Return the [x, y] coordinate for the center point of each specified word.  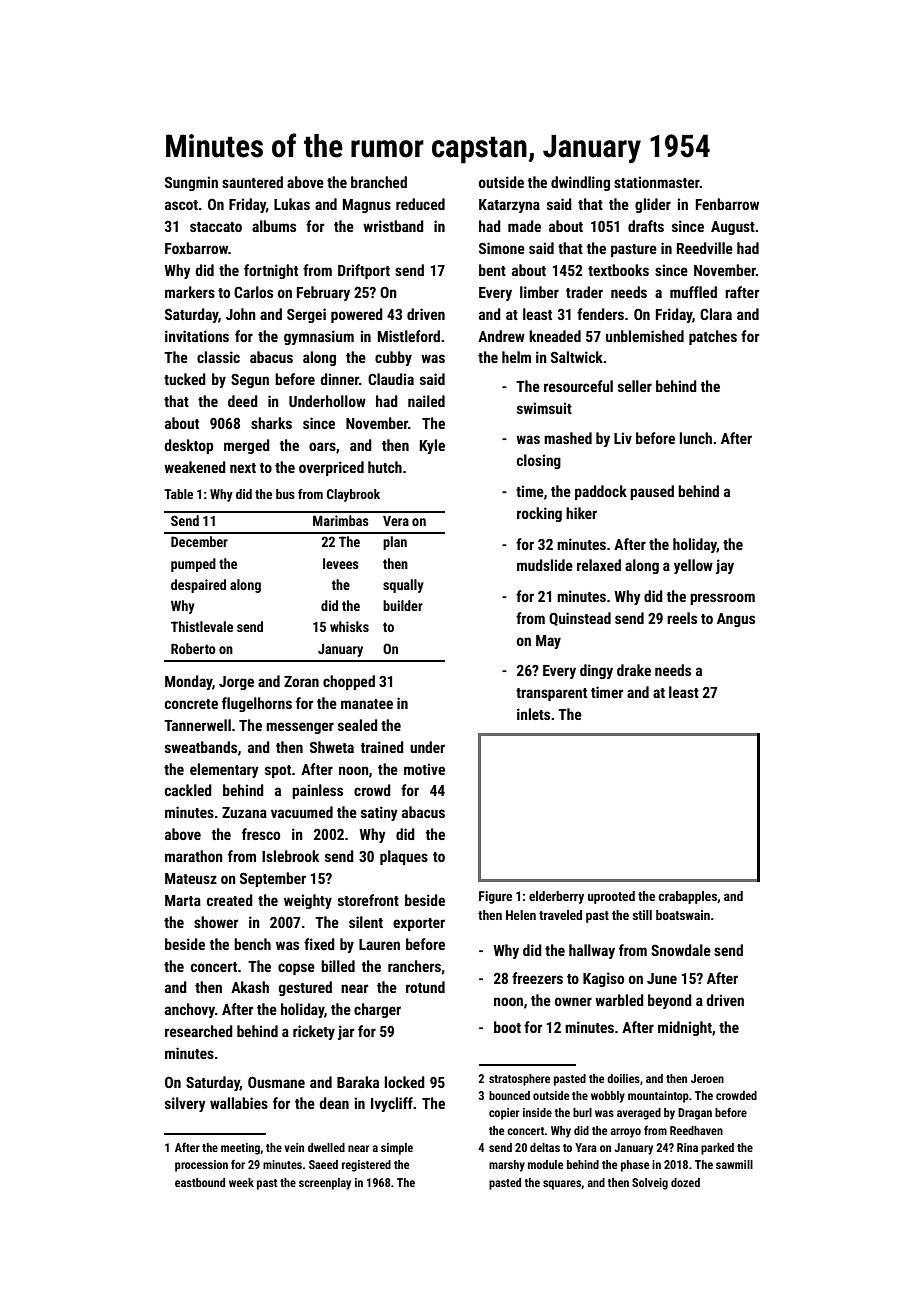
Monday [189, 682]
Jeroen [707, 1078]
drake [634, 670]
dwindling [580, 183]
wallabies [239, 1103]
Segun [250, 381]
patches [713, 337]
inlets [533, 714]
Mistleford [409, 336]
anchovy [190, 1010]
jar [346, 1032]
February [323, 293]
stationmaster [657, 182]
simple [397, 1149]
